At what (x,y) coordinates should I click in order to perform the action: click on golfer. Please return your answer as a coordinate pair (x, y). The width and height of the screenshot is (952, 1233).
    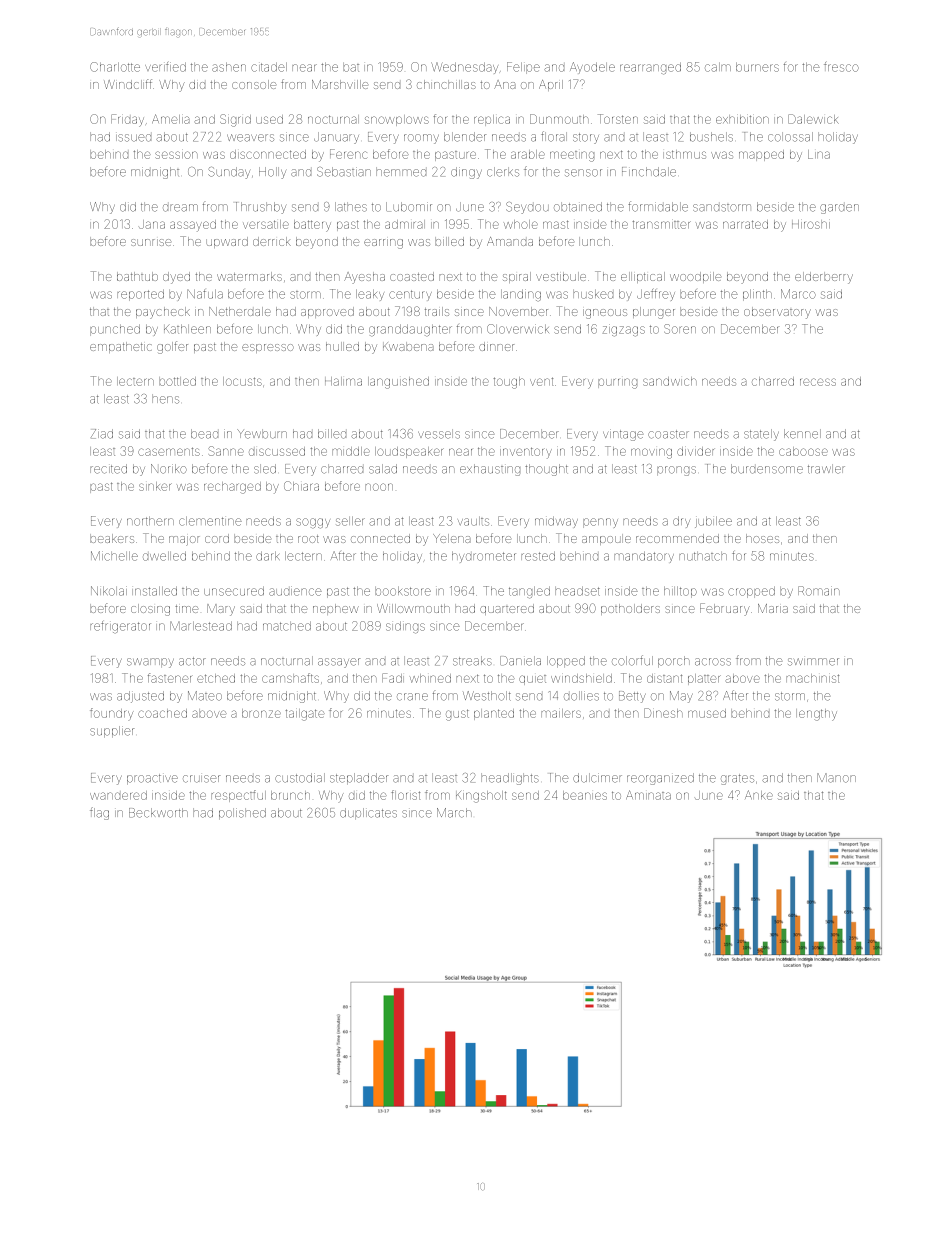
    Looking at the image, I should click on (172, 347).
